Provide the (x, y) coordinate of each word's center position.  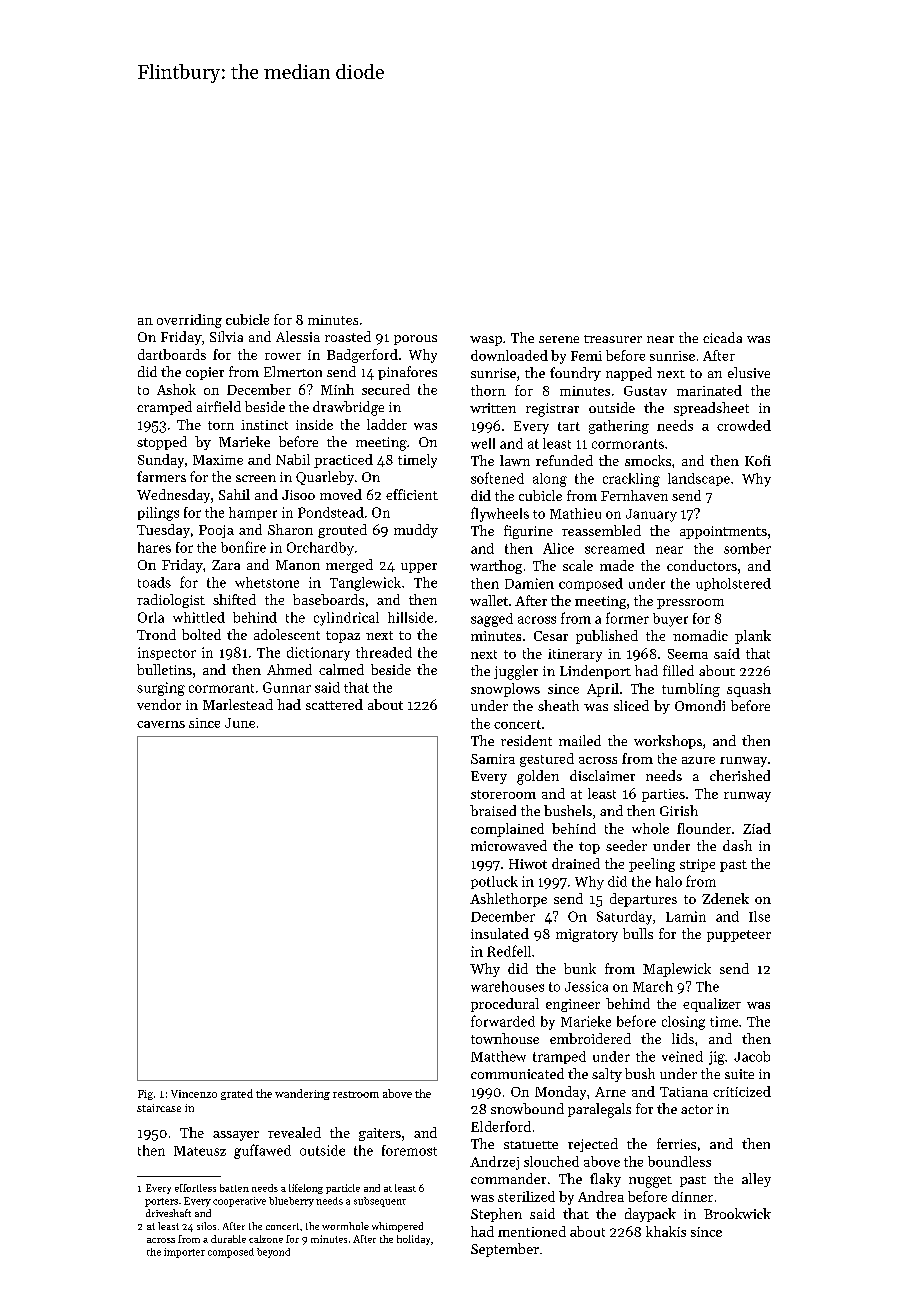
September (505, 1250)
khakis (666, 1231)
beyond (273, 1253)
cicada (722, 337)
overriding (189, 321)
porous (415, 340)
